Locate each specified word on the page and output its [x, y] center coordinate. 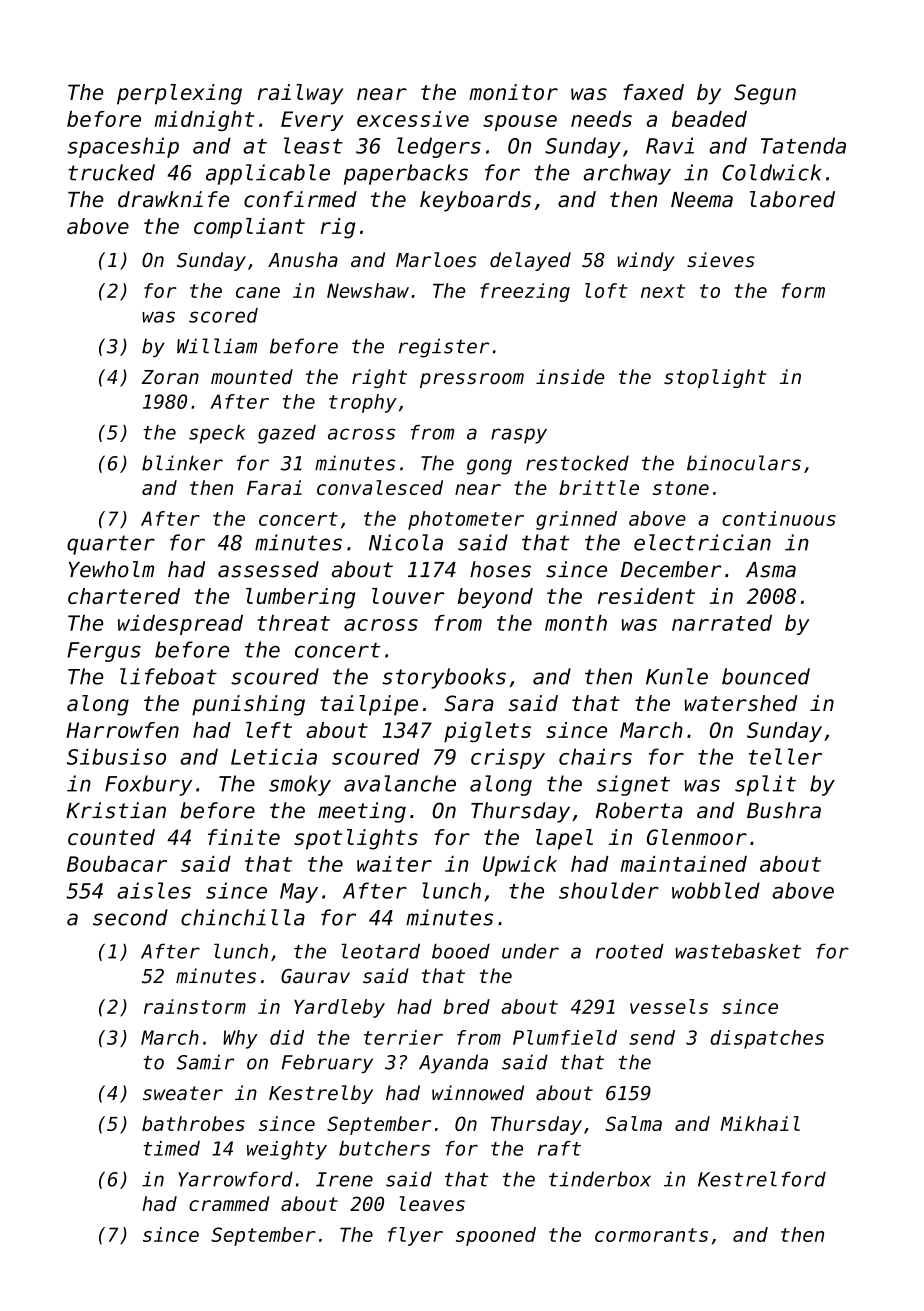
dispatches [767, 1039]
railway [300, 94]
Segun [765, 94]
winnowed [478, 1093]
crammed [229, 1203]
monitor [513, 92]
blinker [182, 463]
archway [627, 174]
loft [606, 290]
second [130, 917]
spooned [496, 1236]
